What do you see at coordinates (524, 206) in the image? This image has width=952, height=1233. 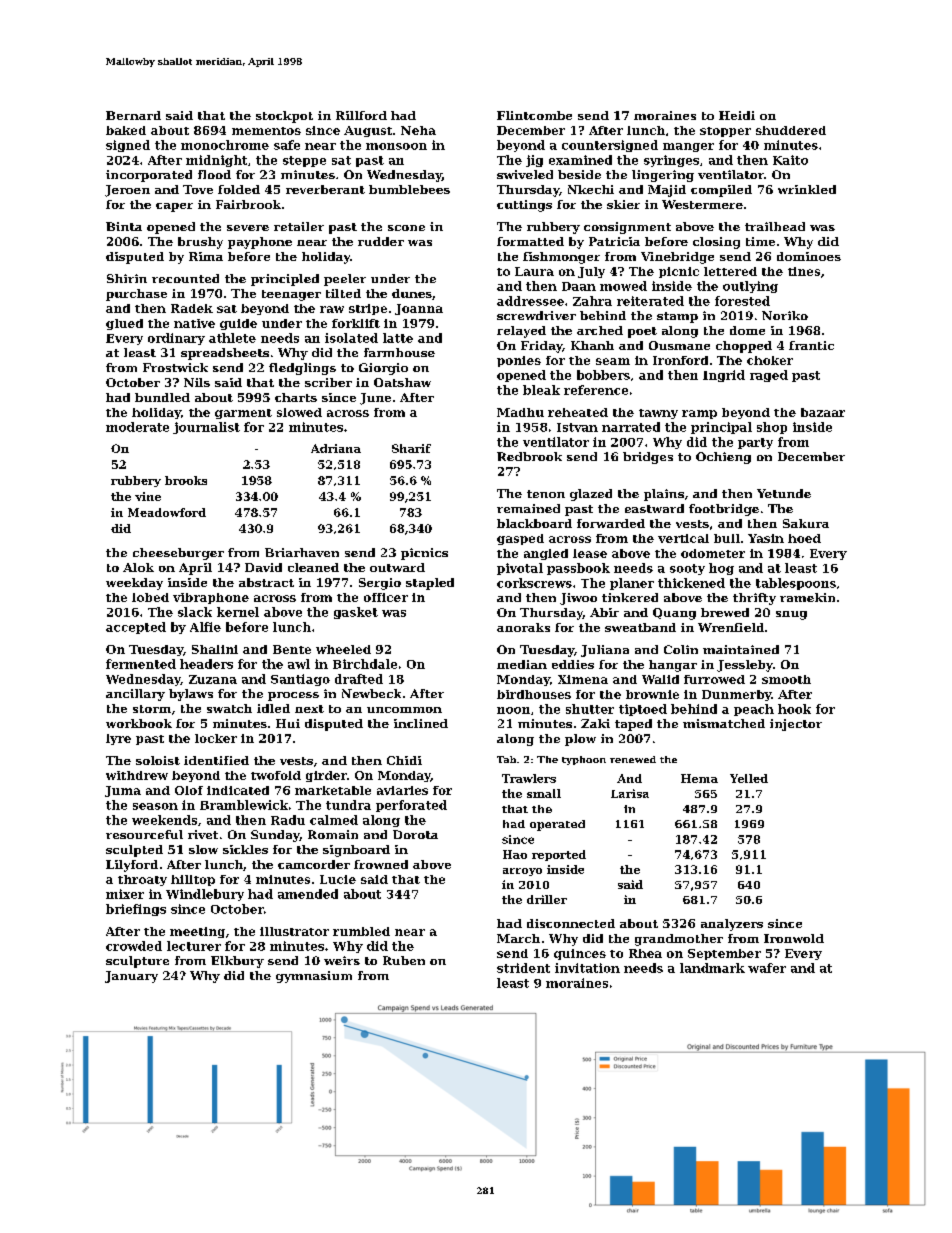 I see `cuttings` at bounding box center [524, 206].
